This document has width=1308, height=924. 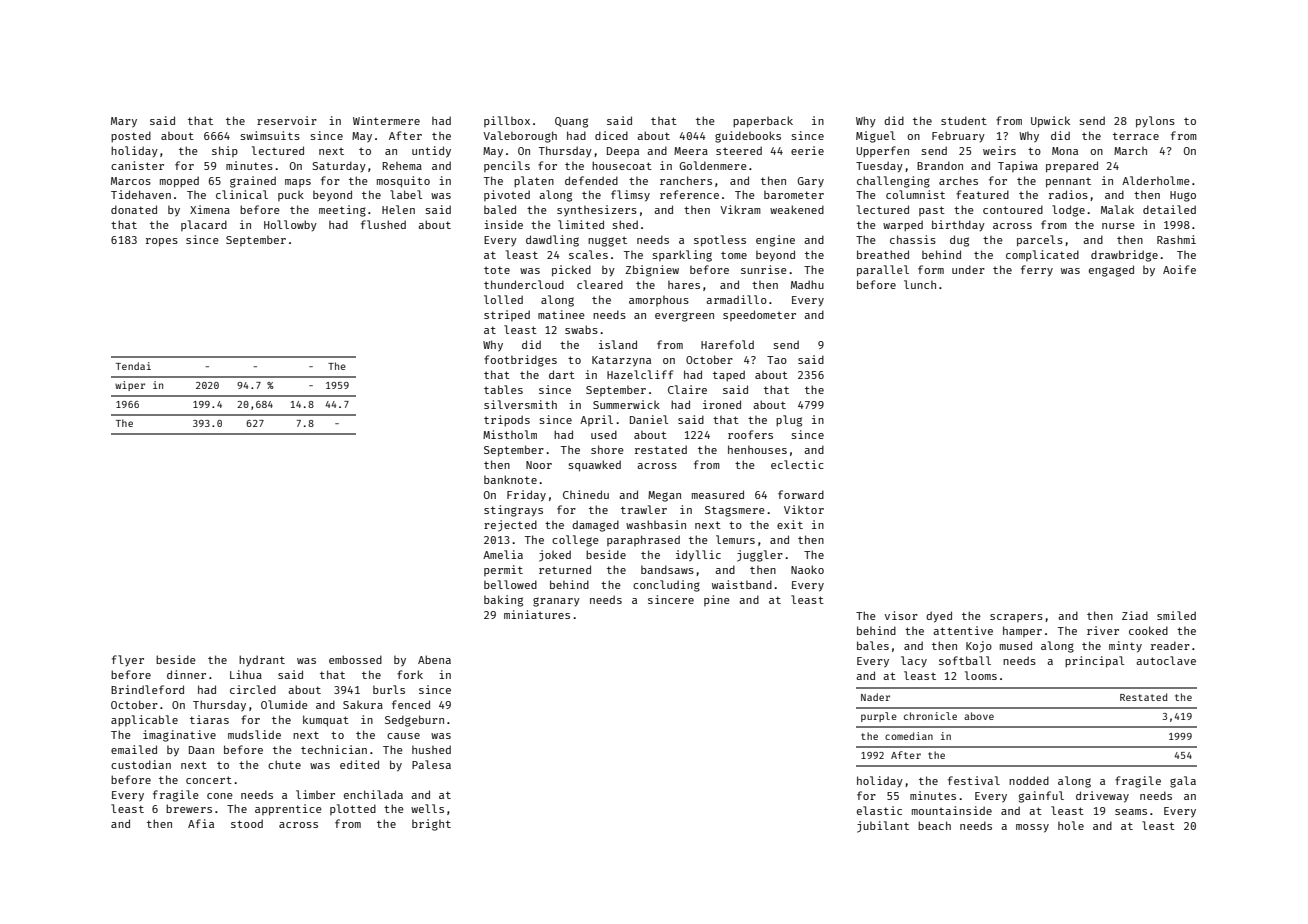 I want to click on Afia, so click(x=201, y=823).
